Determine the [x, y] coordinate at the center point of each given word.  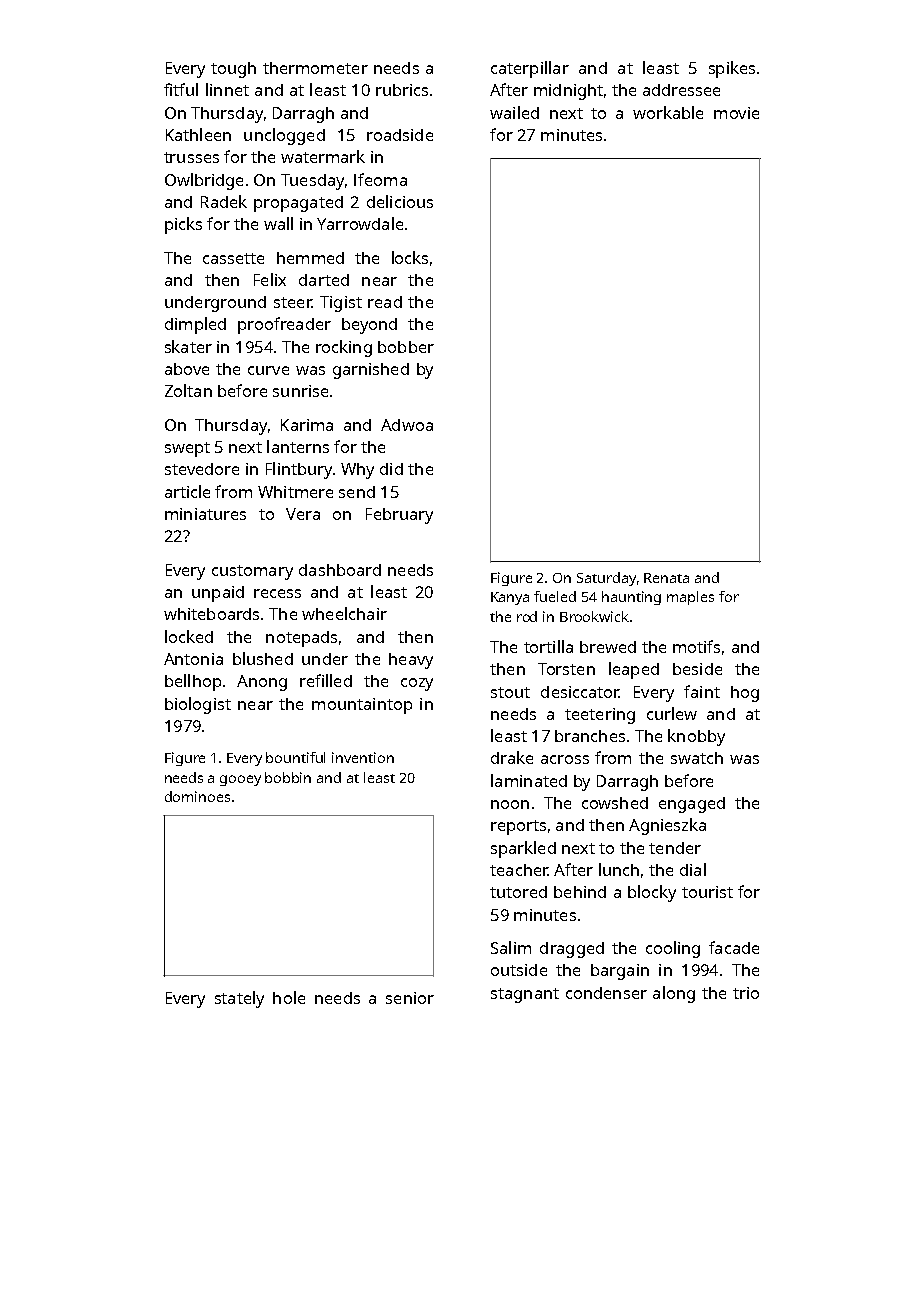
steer [293, 302]
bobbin [288, 777]
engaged [692, 805]
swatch [697, 758]
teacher [519, 870]
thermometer [315, 68]
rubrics [402, 90]
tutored [518, 892]
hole [289, 997]
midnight [568, 92]
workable [668, 112]
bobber [406, 347]
